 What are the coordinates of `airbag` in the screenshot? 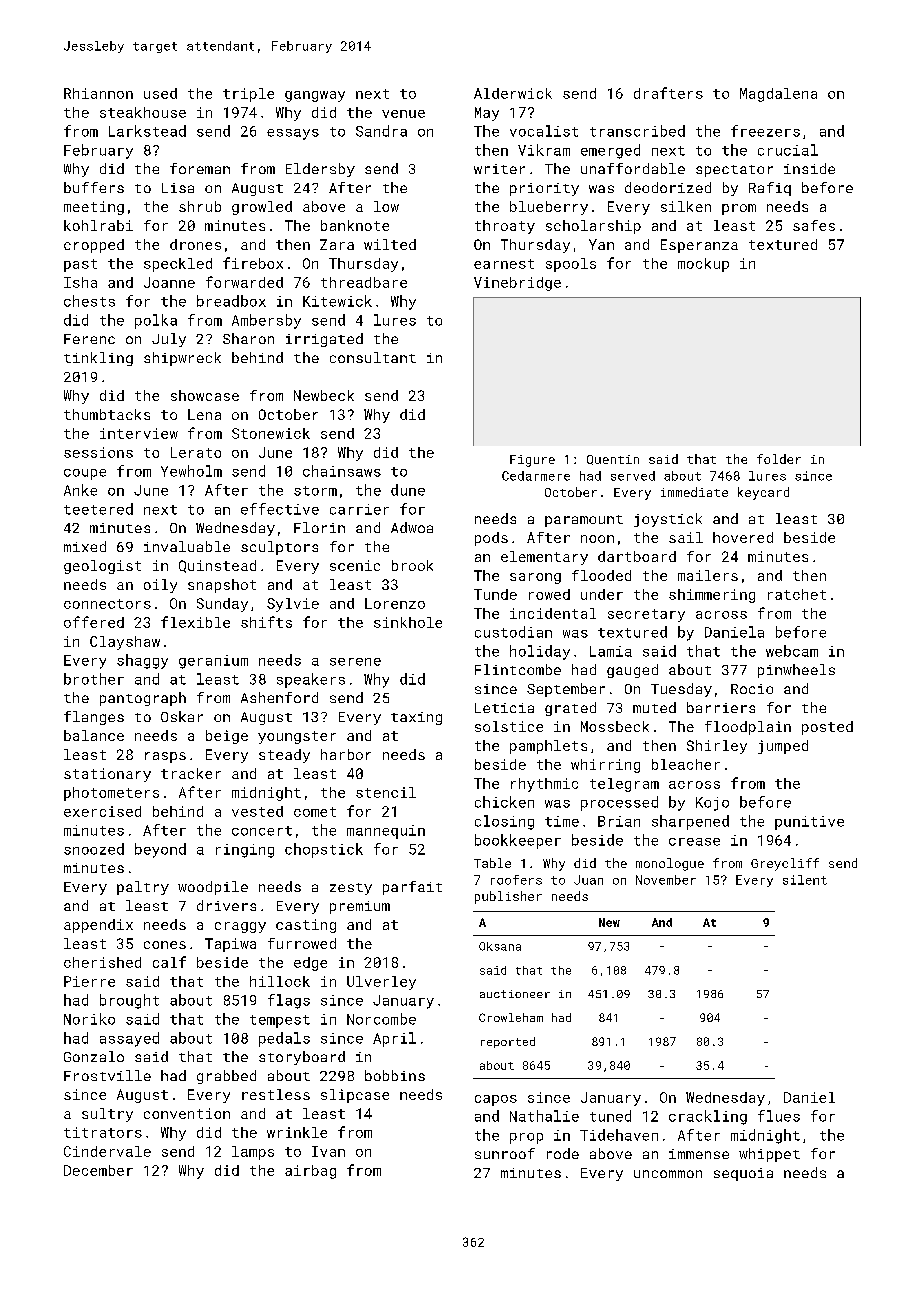 It's located at (310, 1172).
